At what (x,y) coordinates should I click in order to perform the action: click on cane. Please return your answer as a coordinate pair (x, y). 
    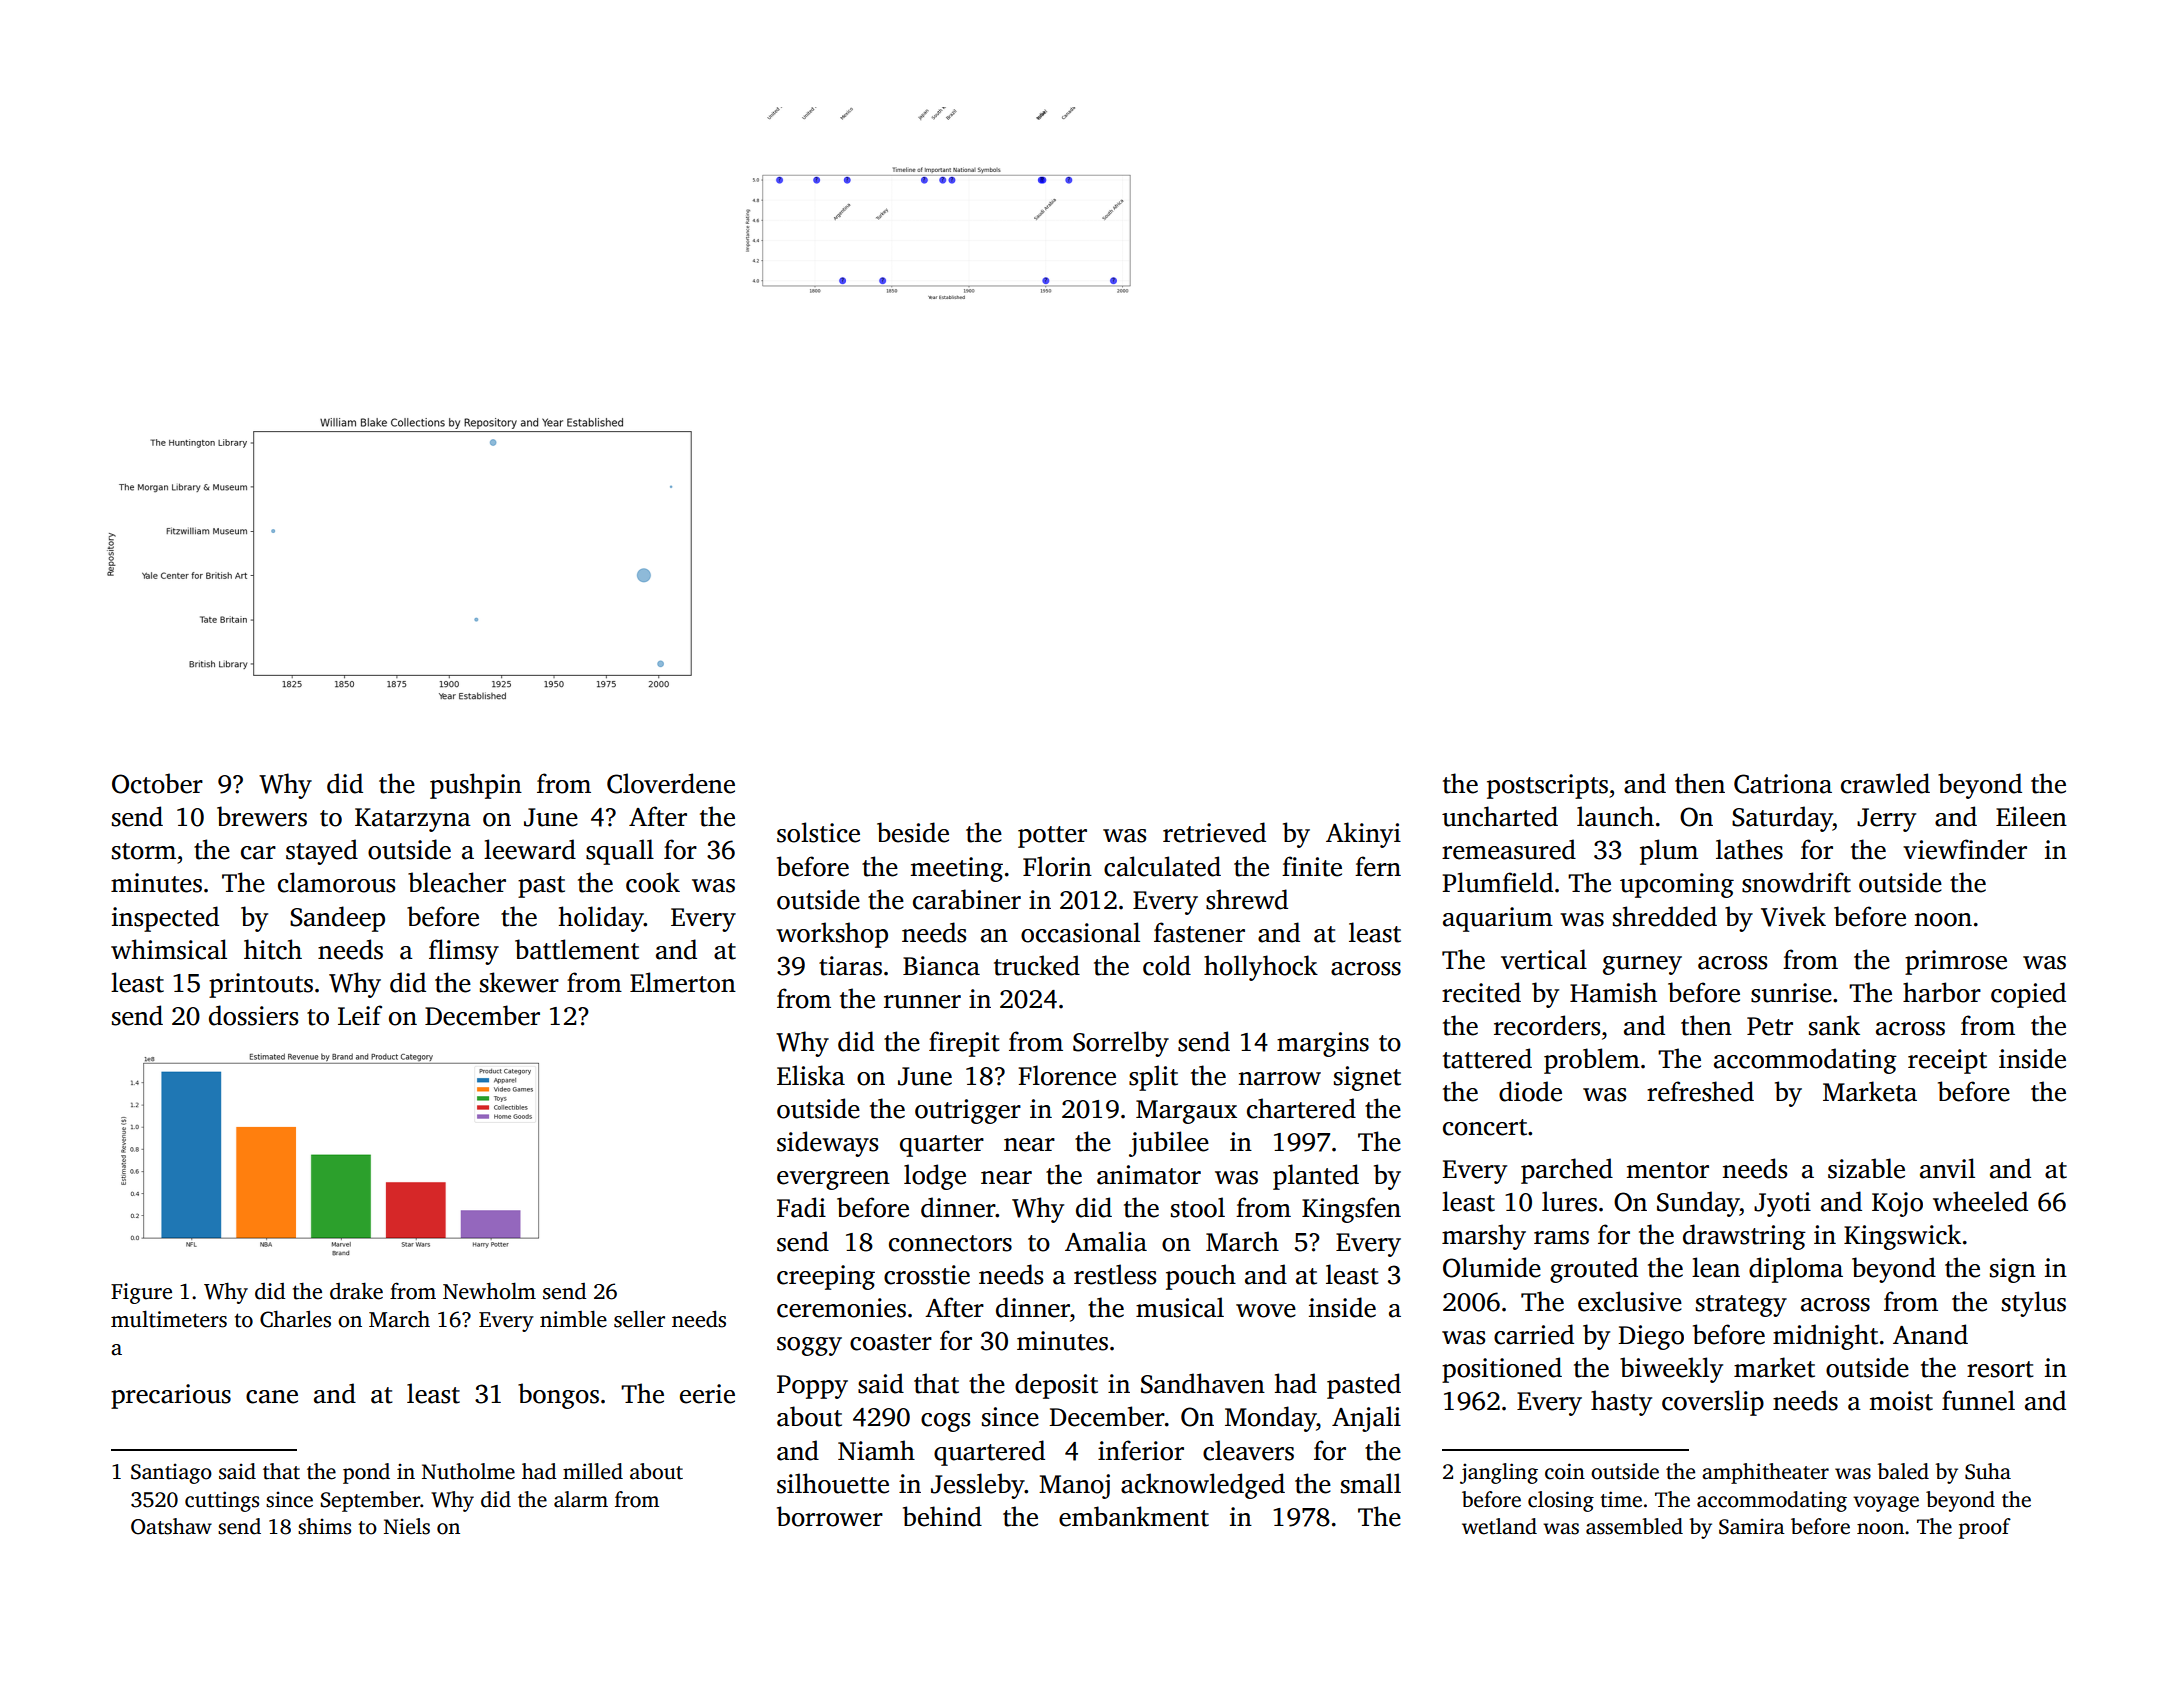
    Looking at the image, I should click on (272, 1397).
